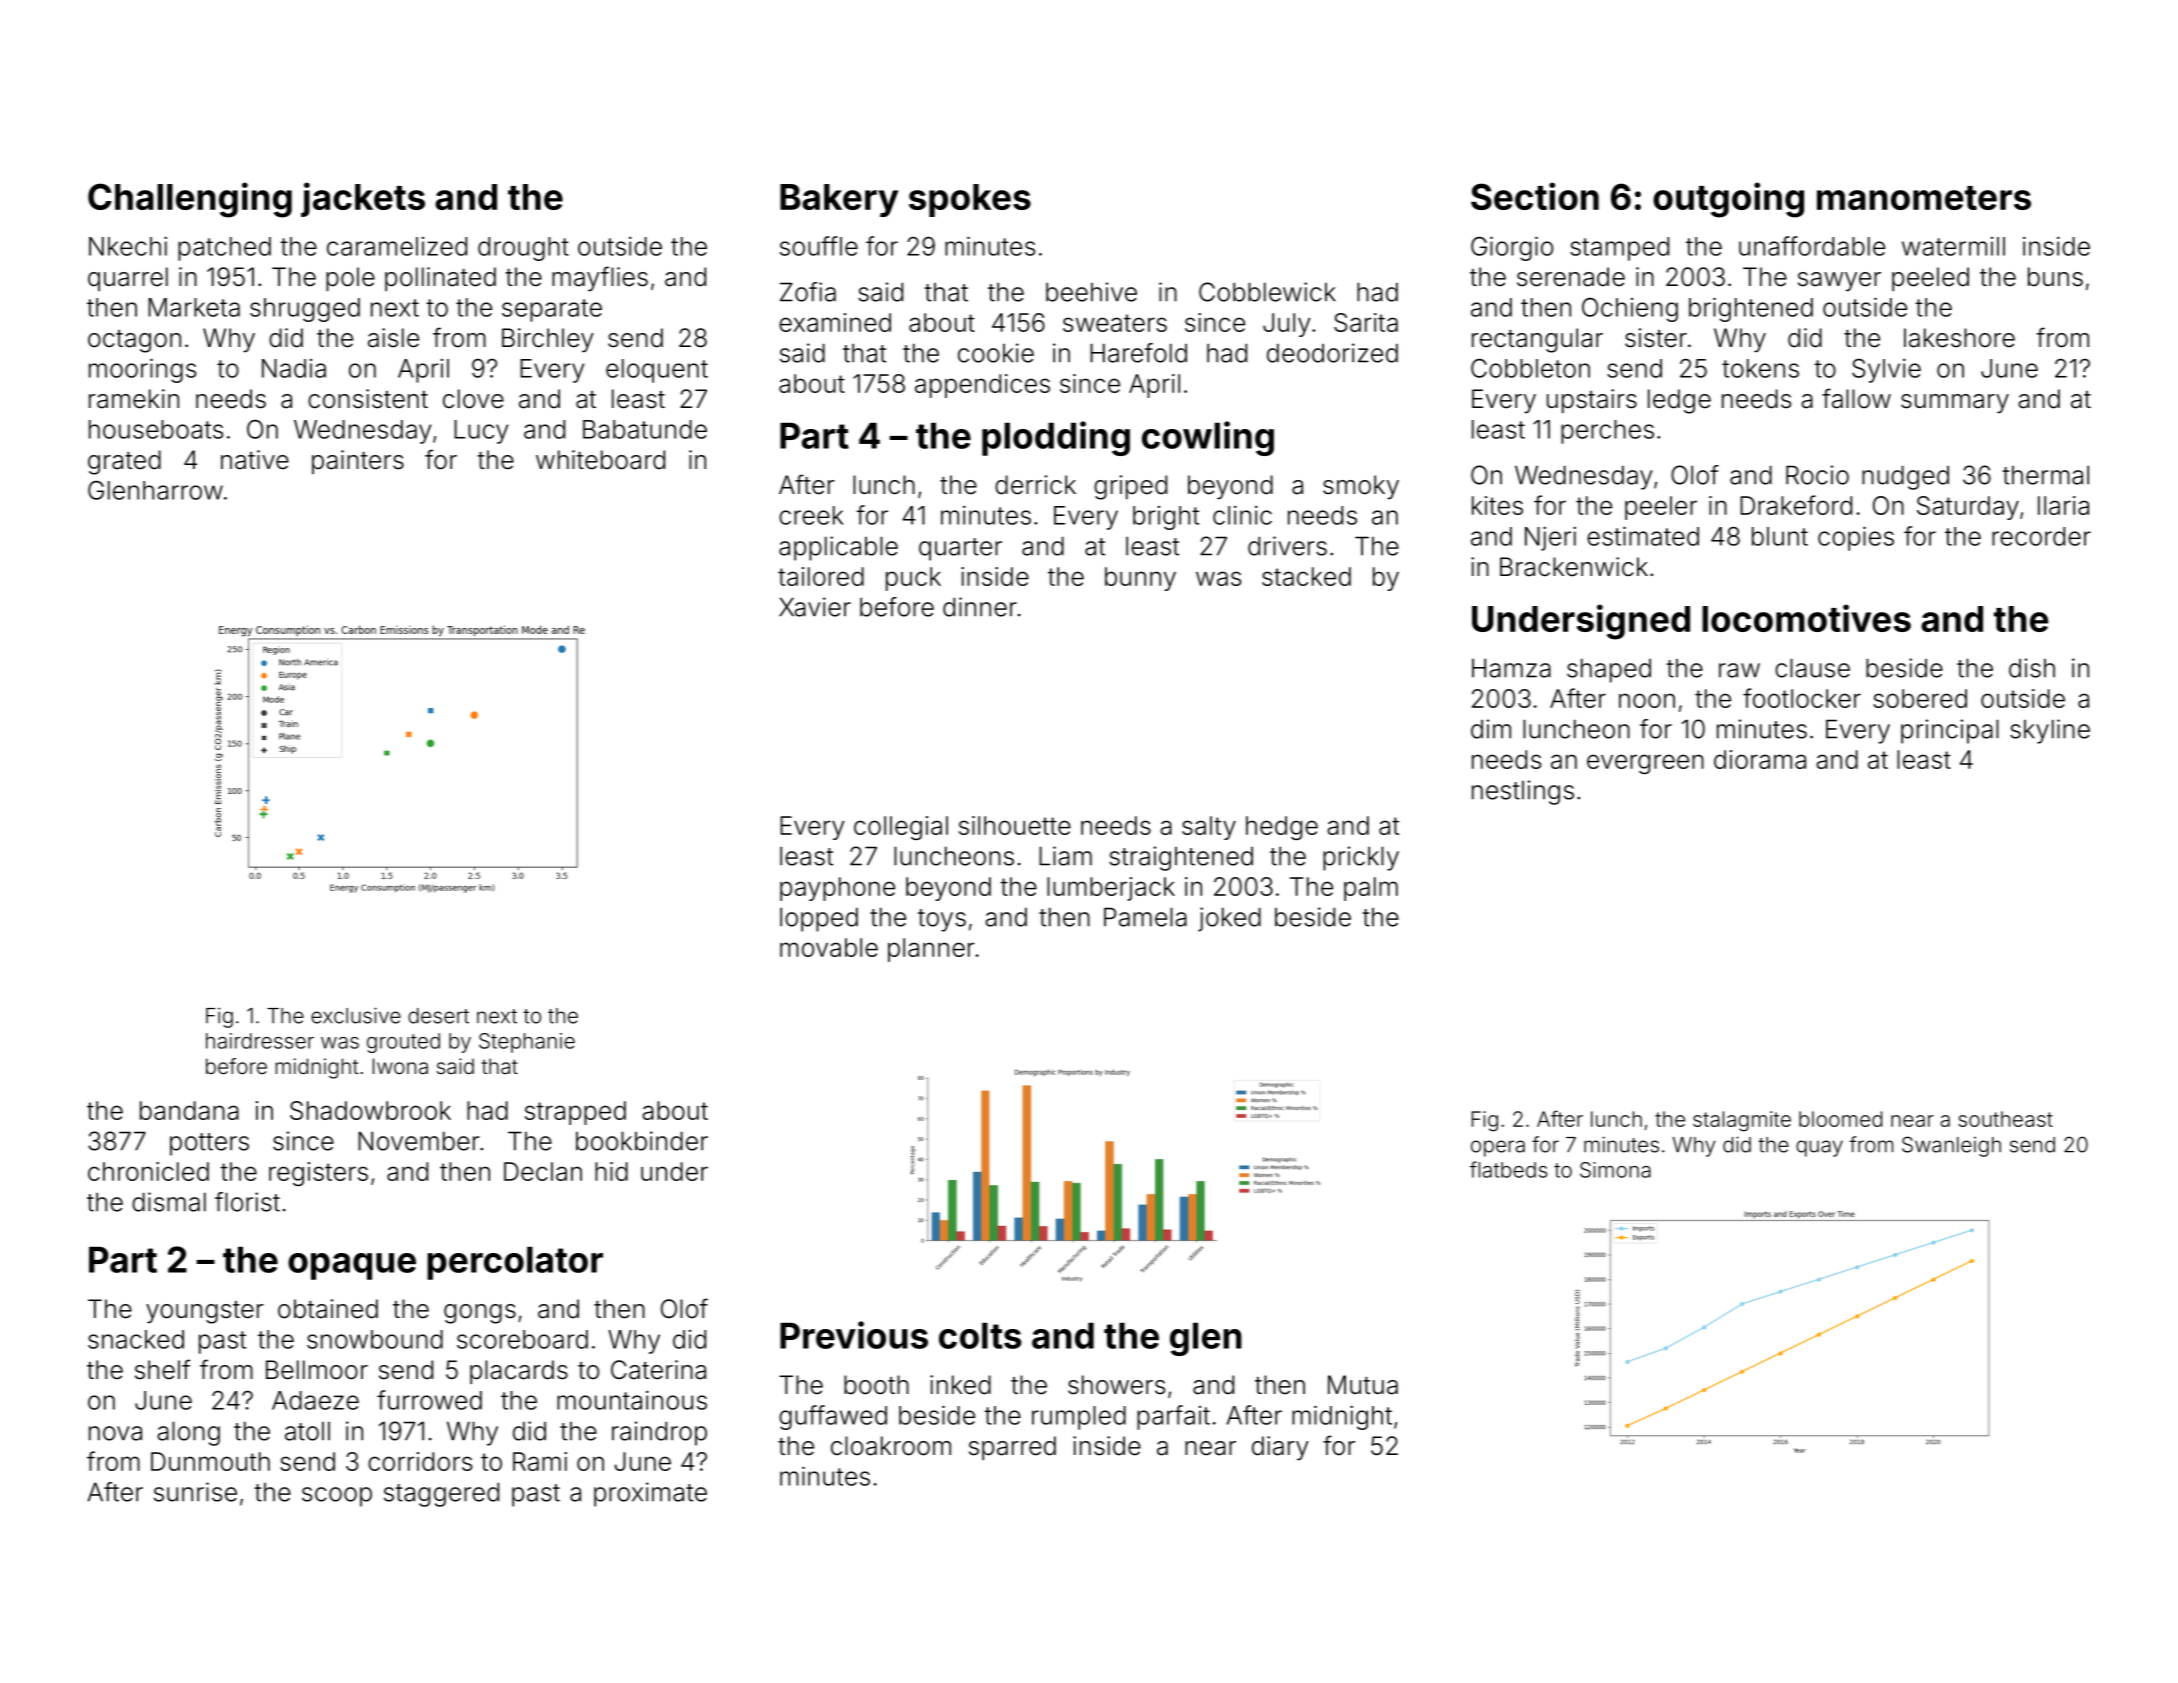 This screenshot has height=1683, width=2178. Describe the element at coordinates (1550, 538) in the screenshot. I see `Njeri` at that location.
